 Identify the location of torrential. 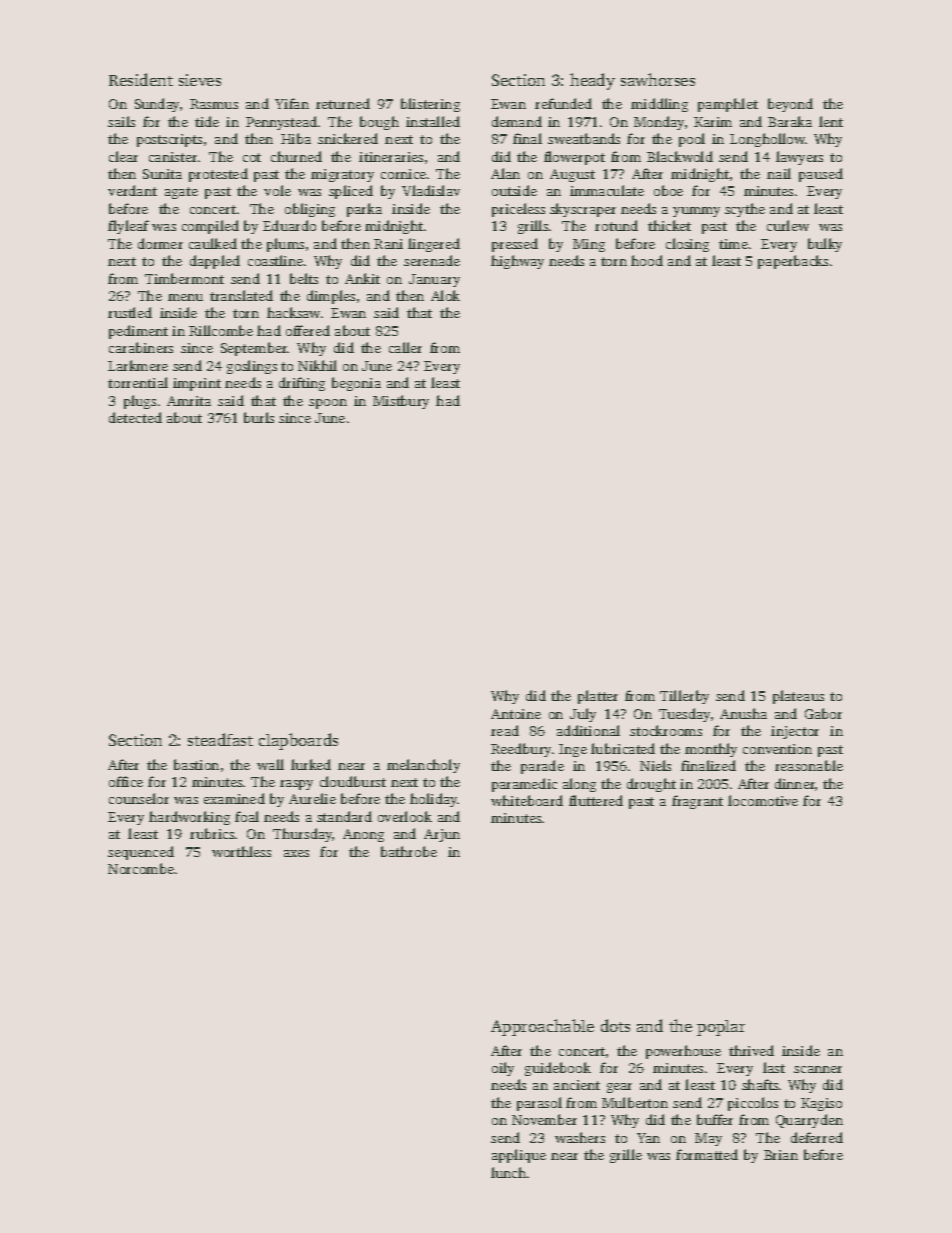
(138, 382).
